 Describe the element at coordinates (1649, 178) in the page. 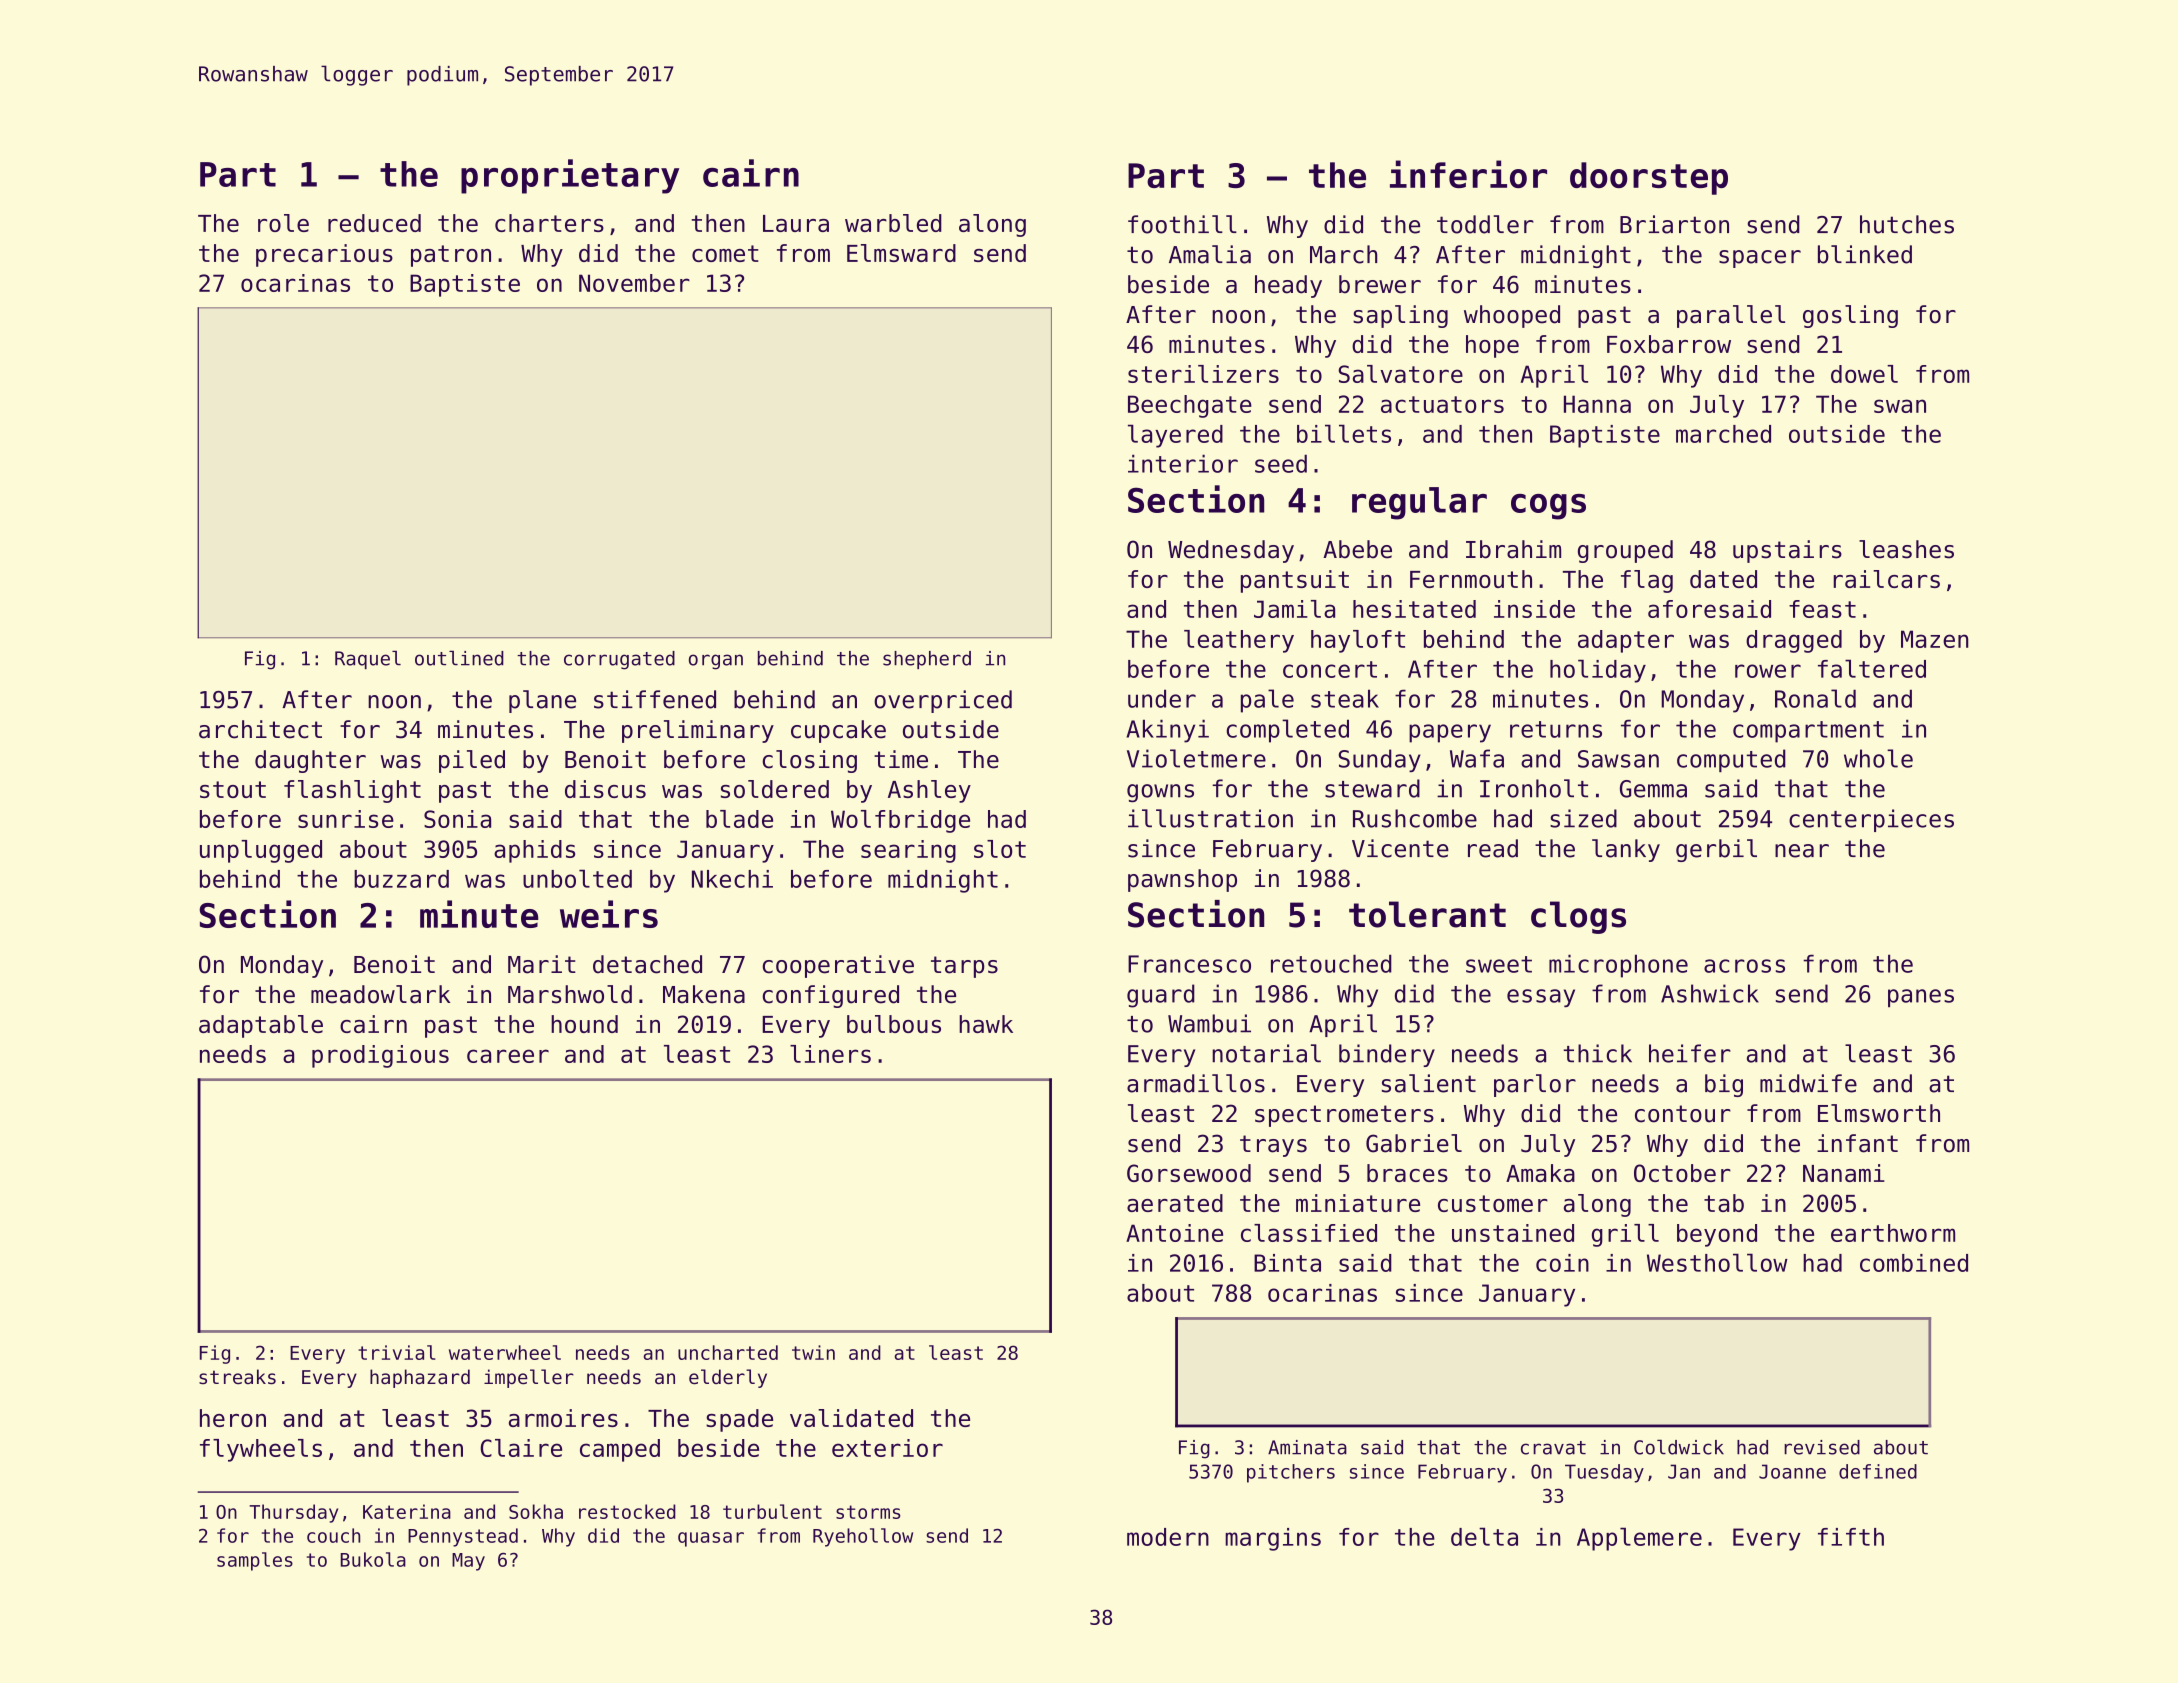

I see `doorstep` at that location.
